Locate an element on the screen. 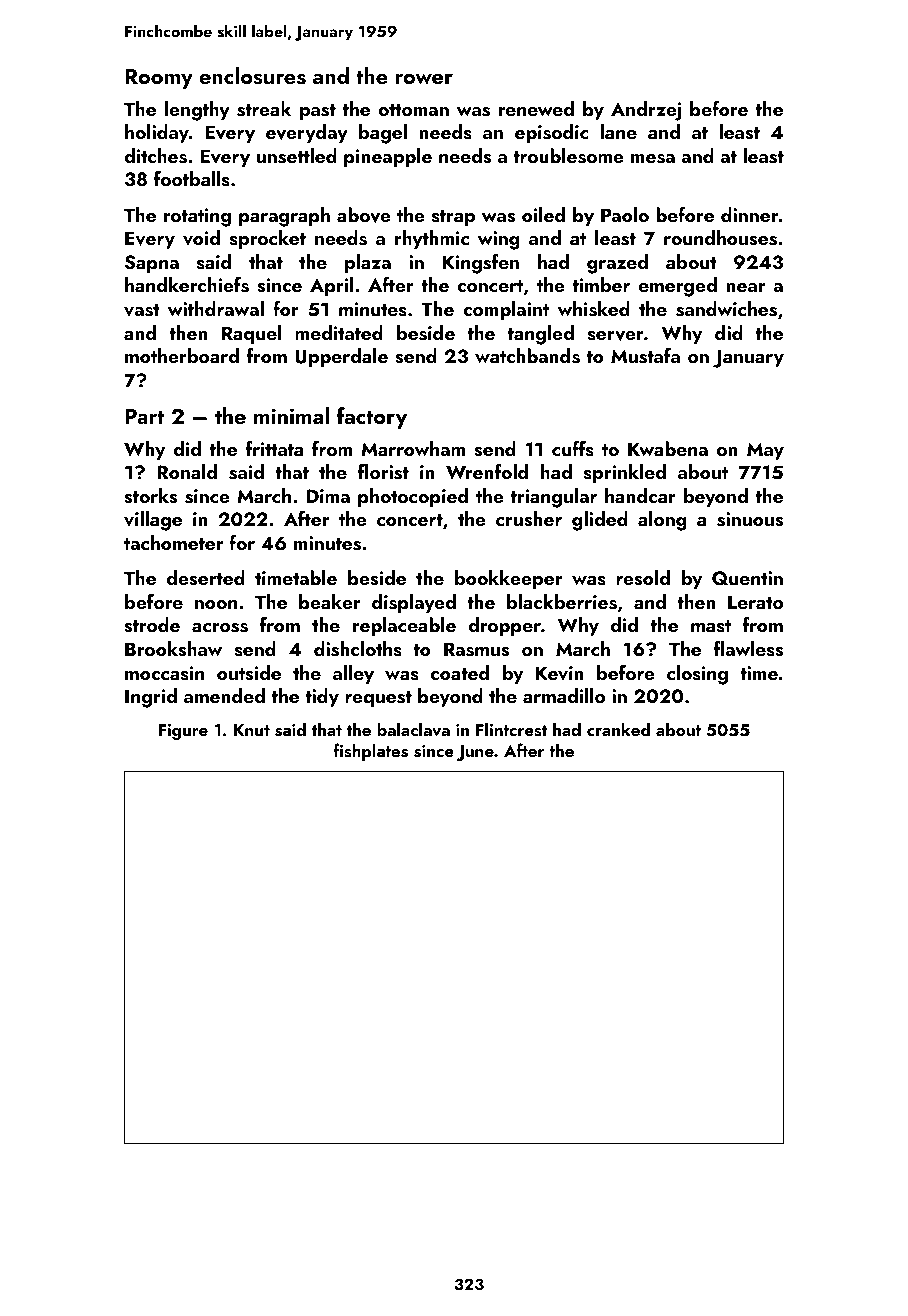 The height and width of the screenshot is (1316, 908). Marrowham is located at coordinates (413, 448).
